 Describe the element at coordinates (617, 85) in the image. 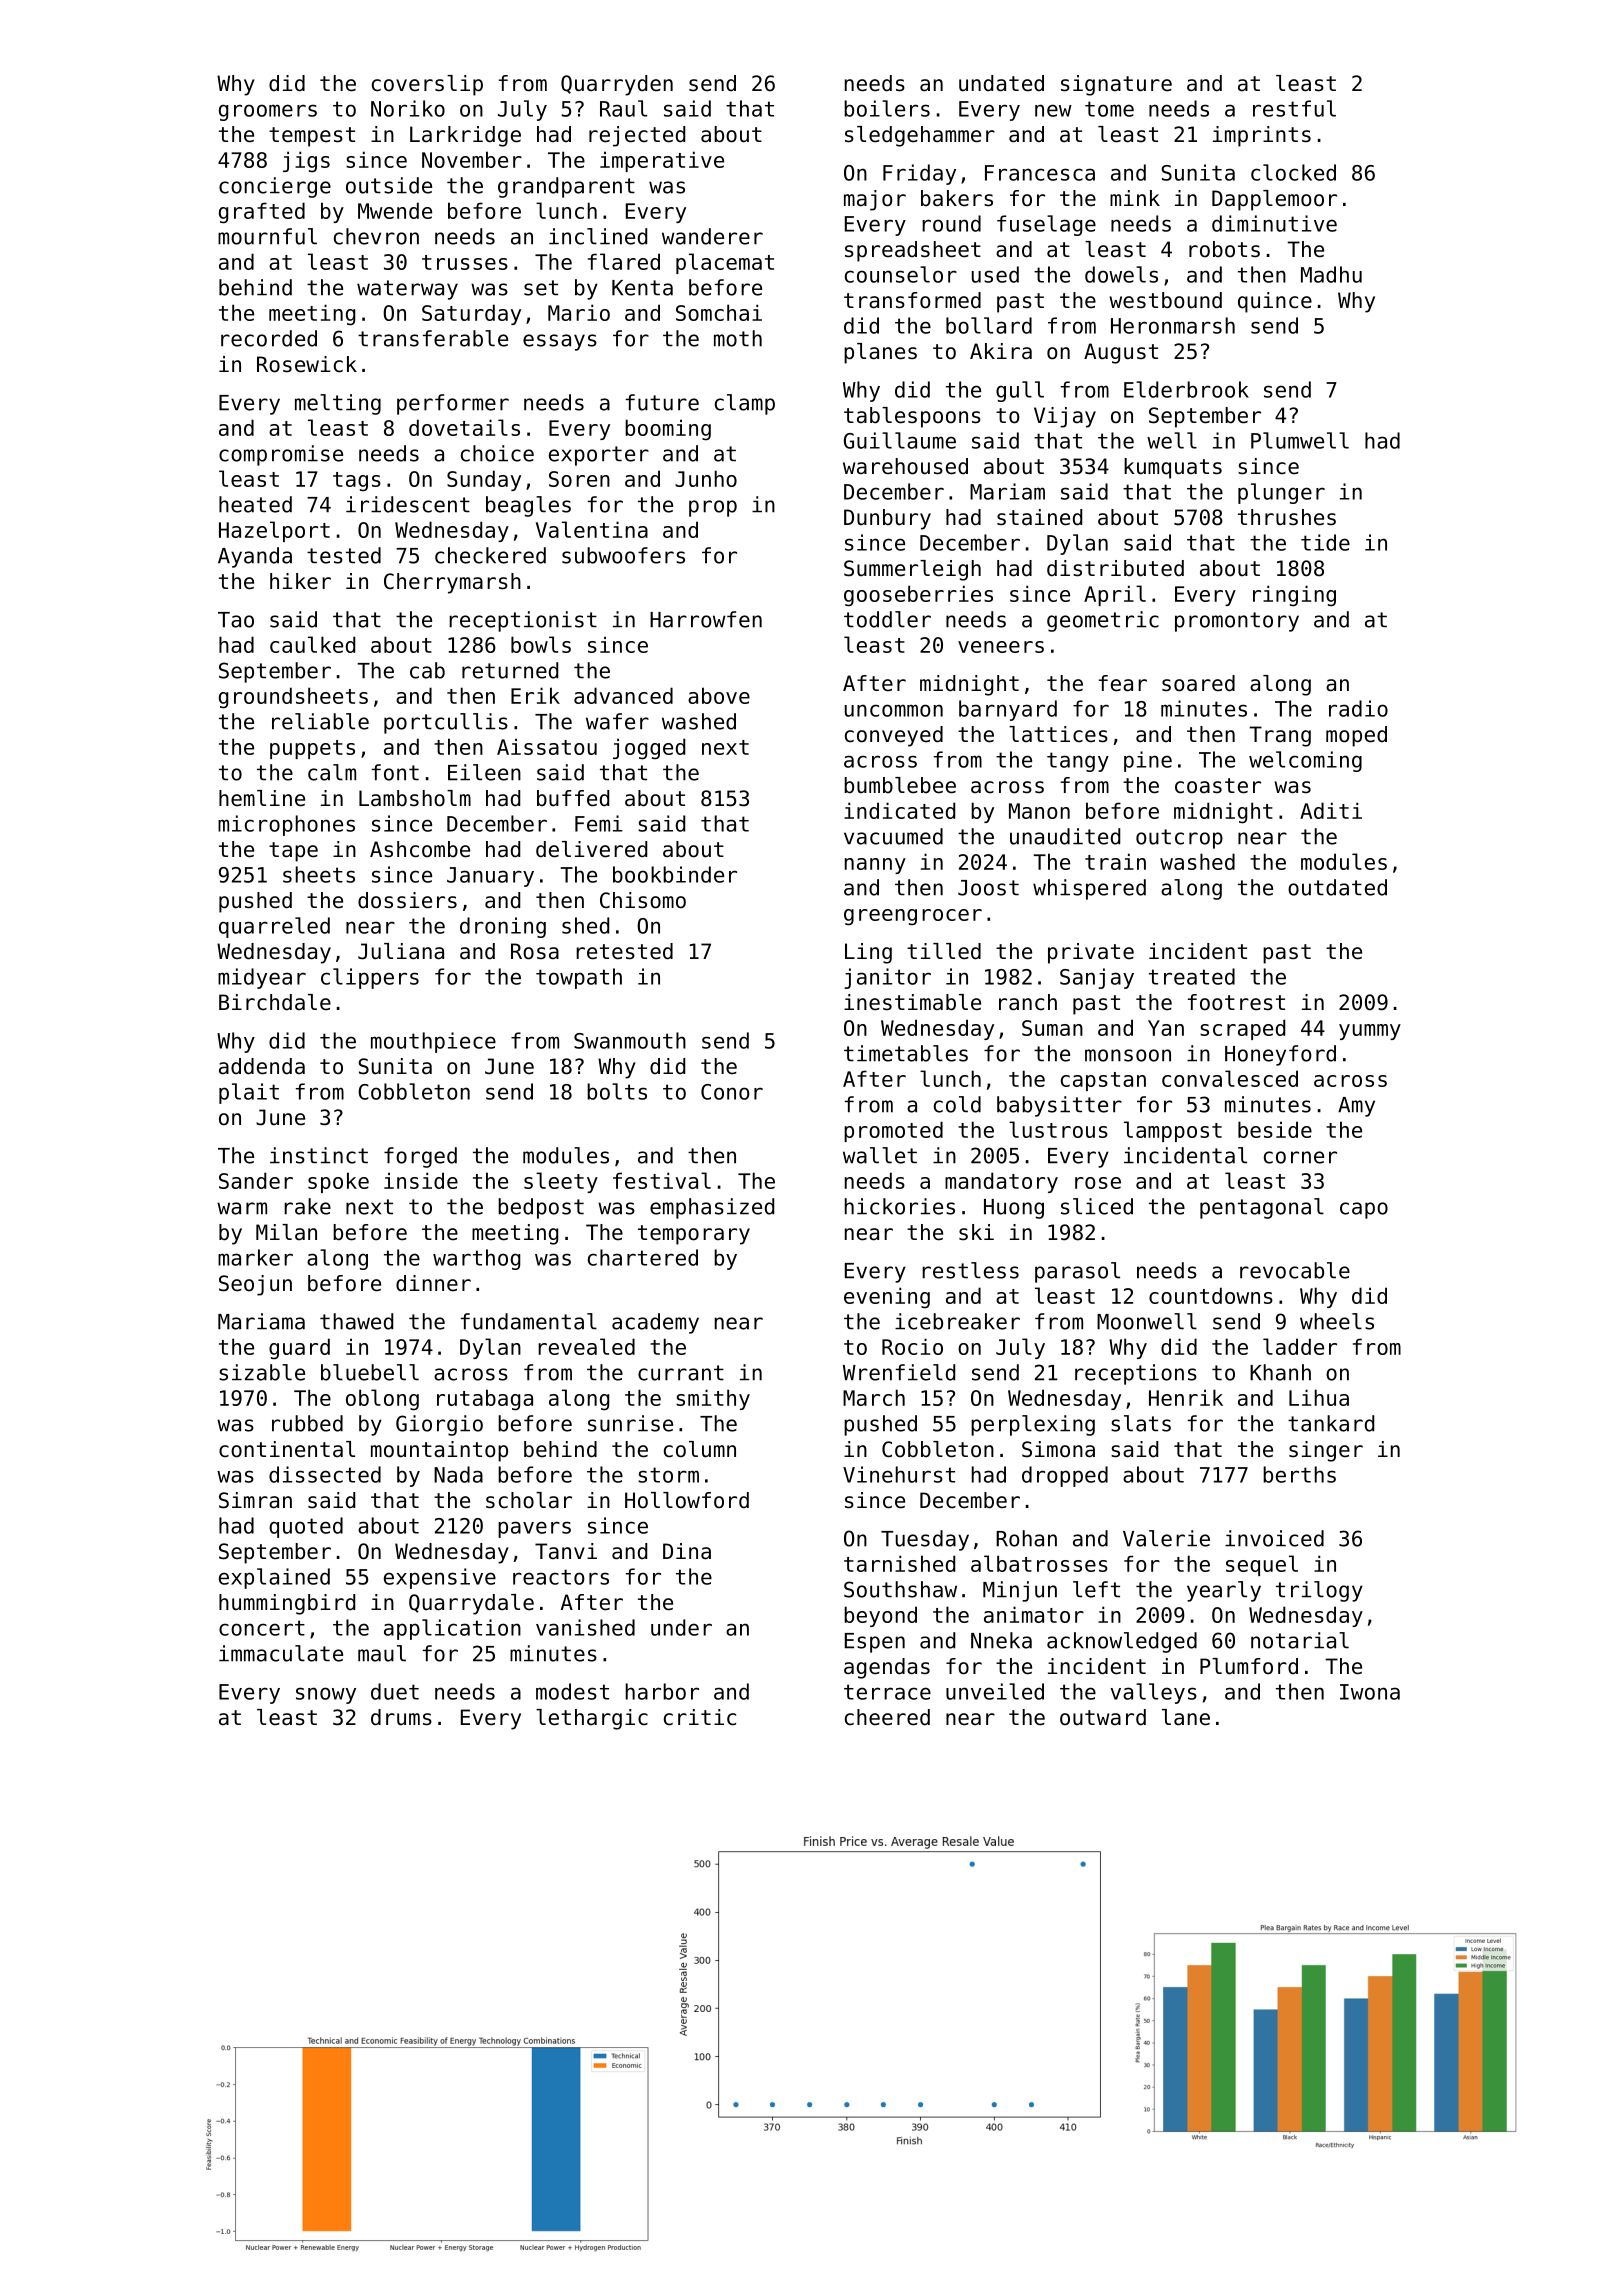

I see `Quarryden` at that location.
